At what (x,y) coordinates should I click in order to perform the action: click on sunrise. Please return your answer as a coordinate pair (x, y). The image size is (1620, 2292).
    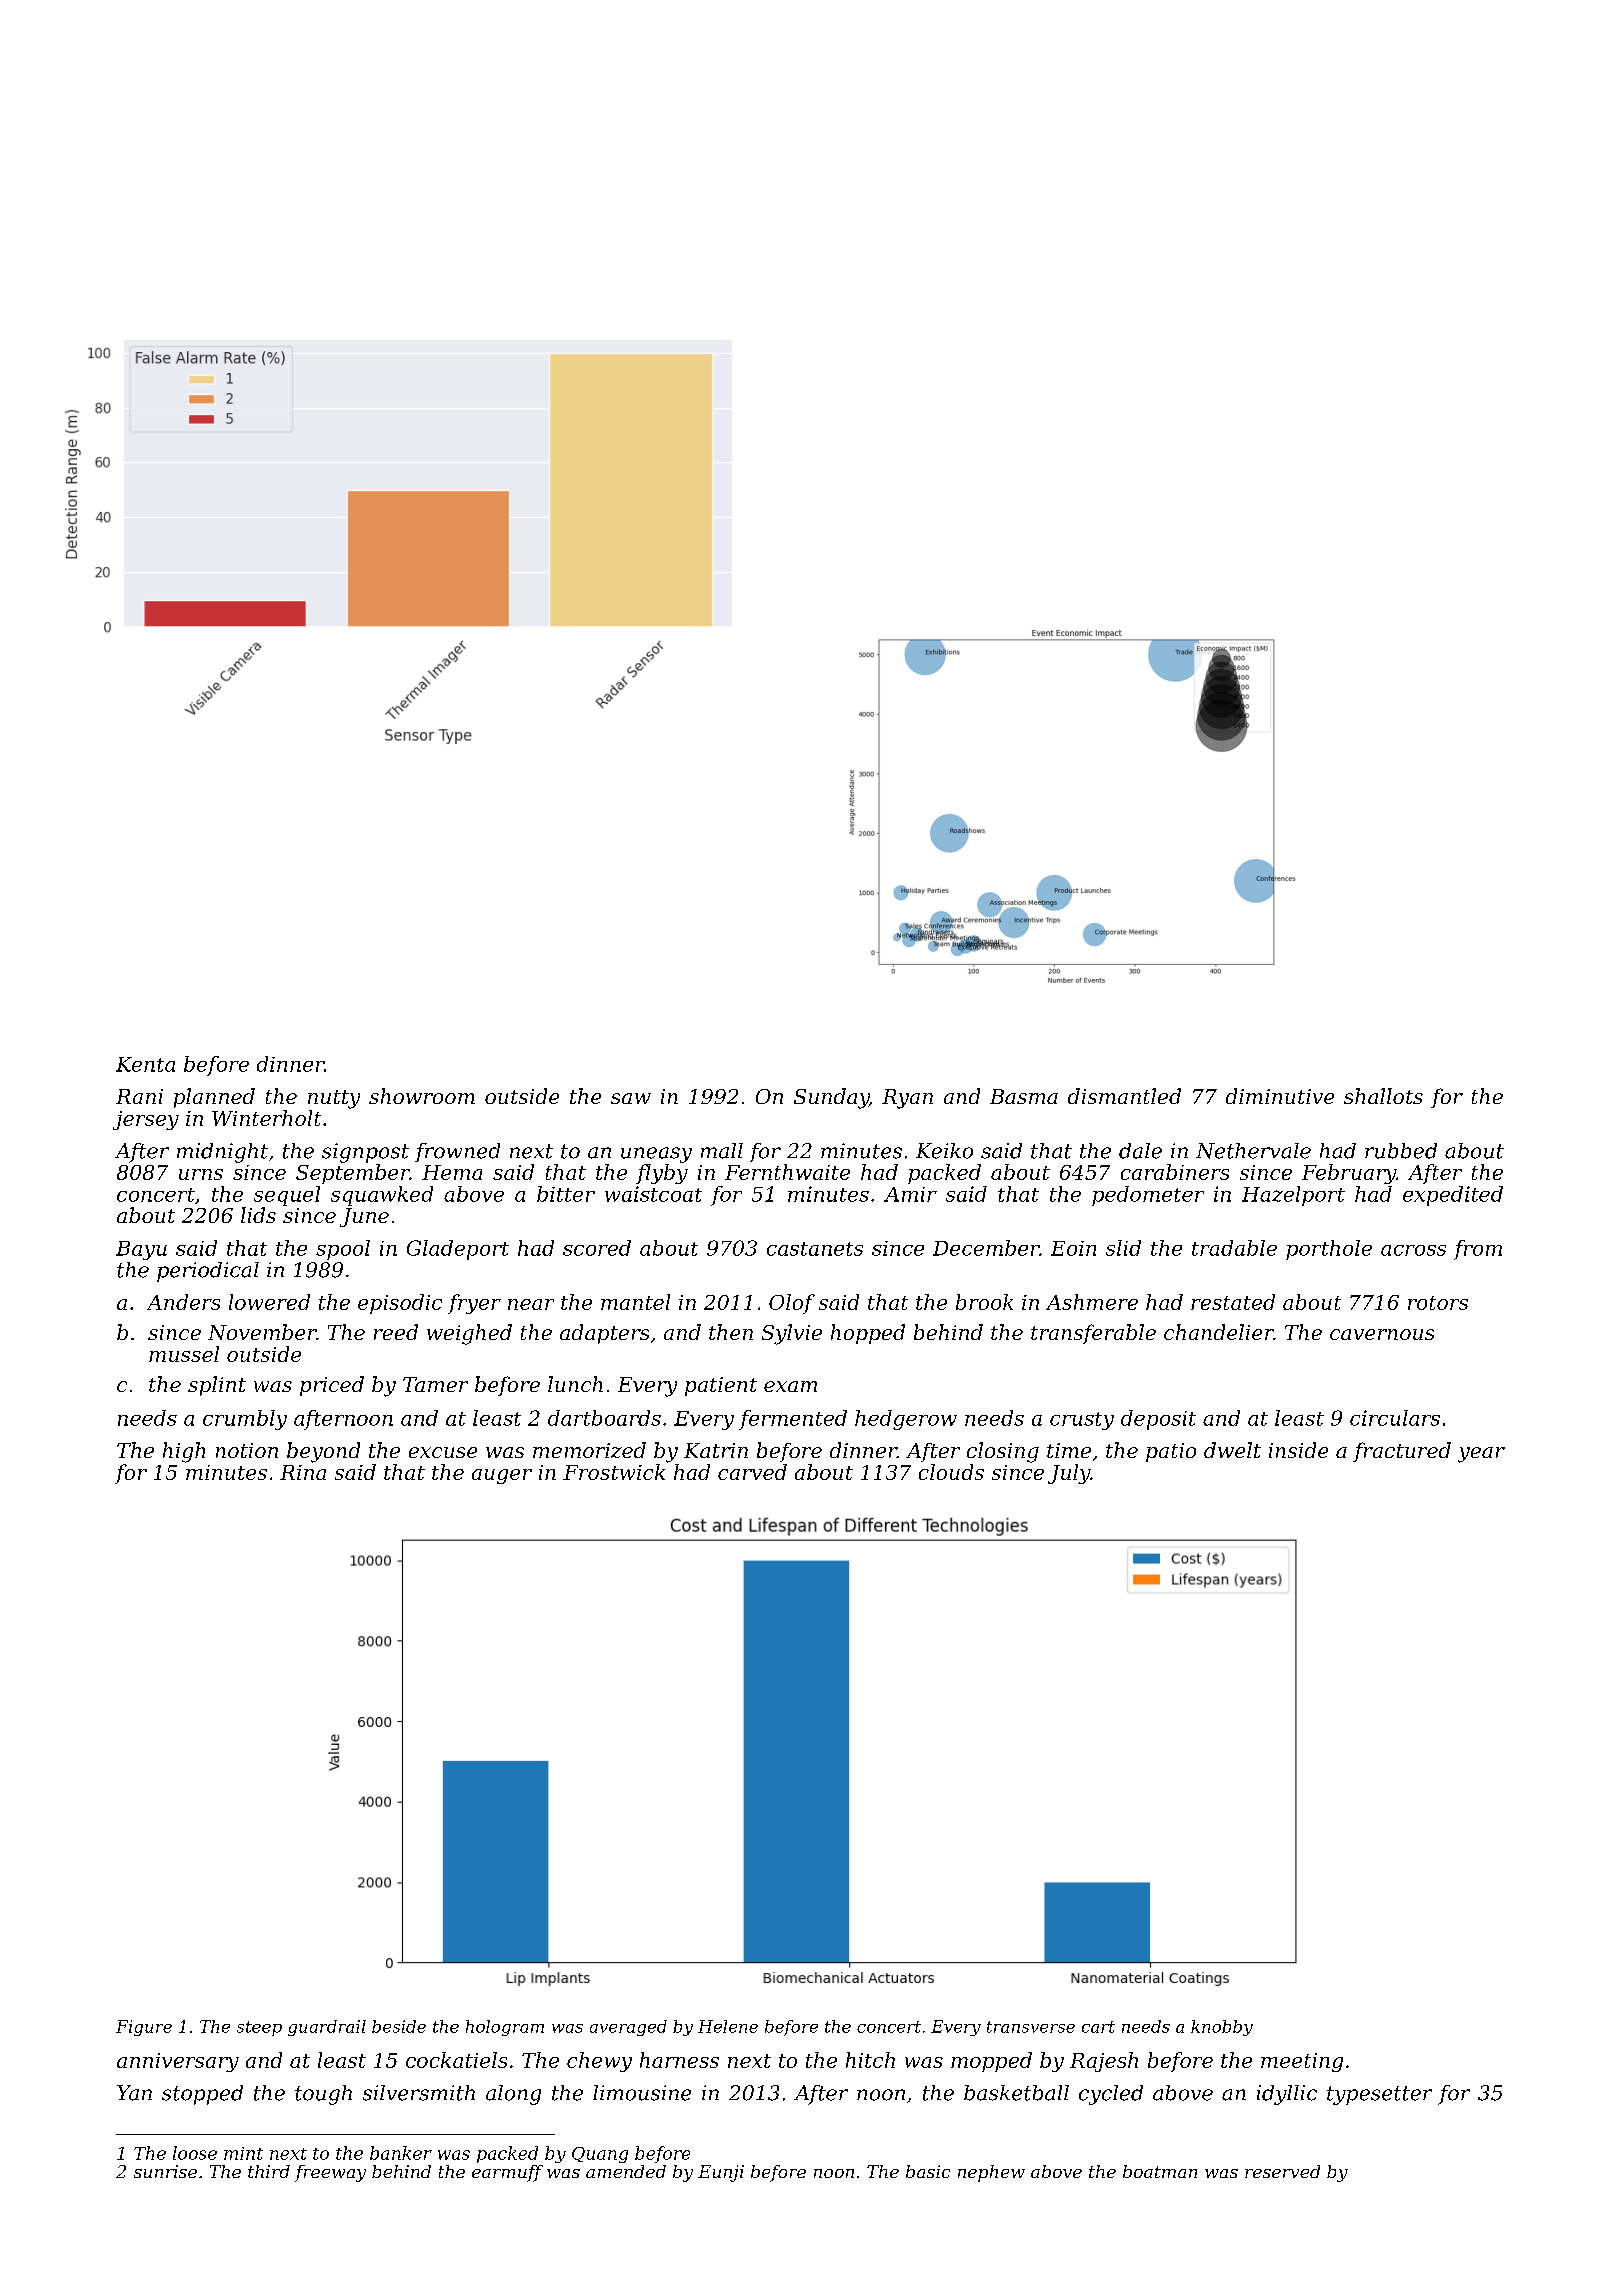
    Looking at the image, I should click on (165, 2171).
